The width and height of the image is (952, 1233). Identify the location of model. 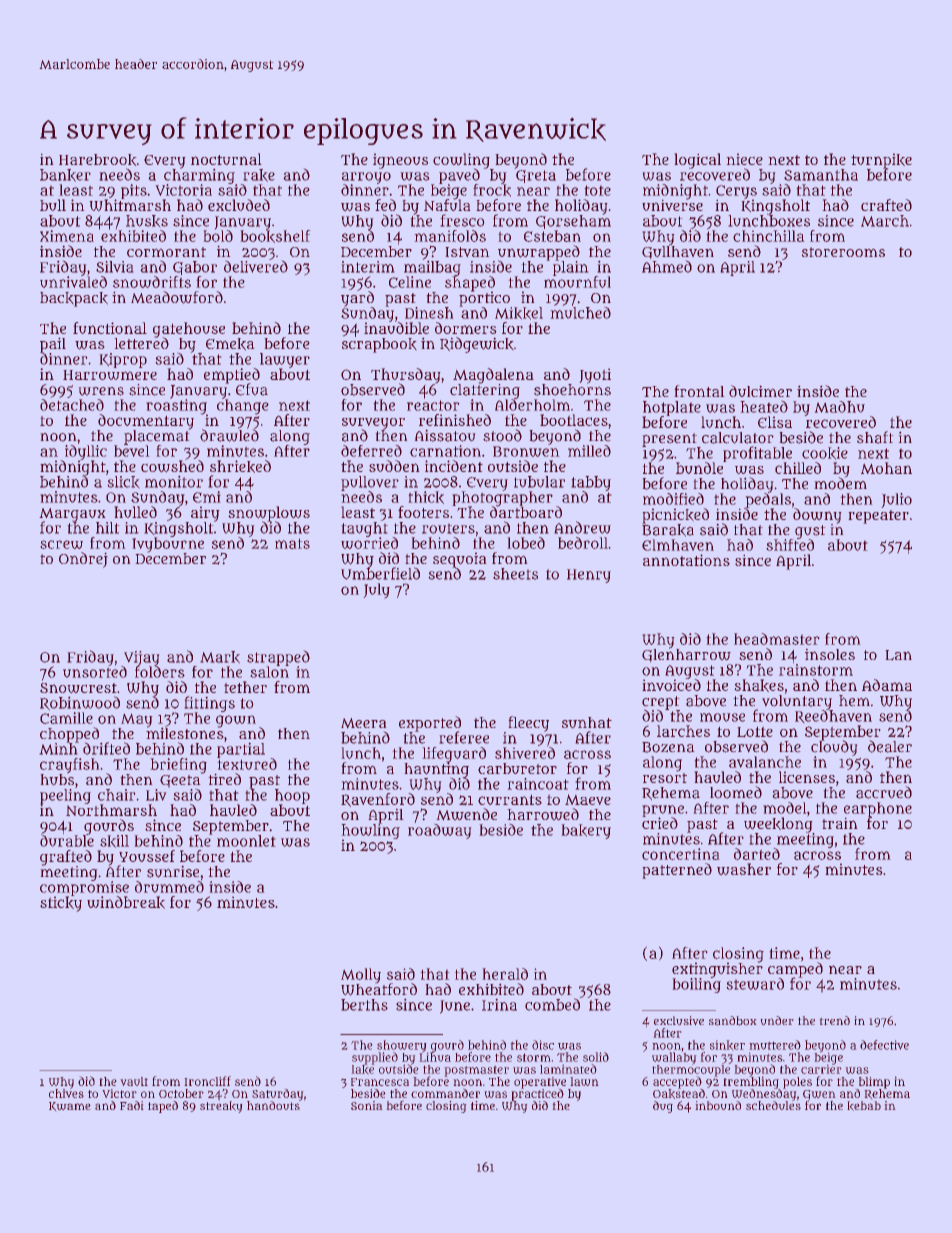
(785, 808).
